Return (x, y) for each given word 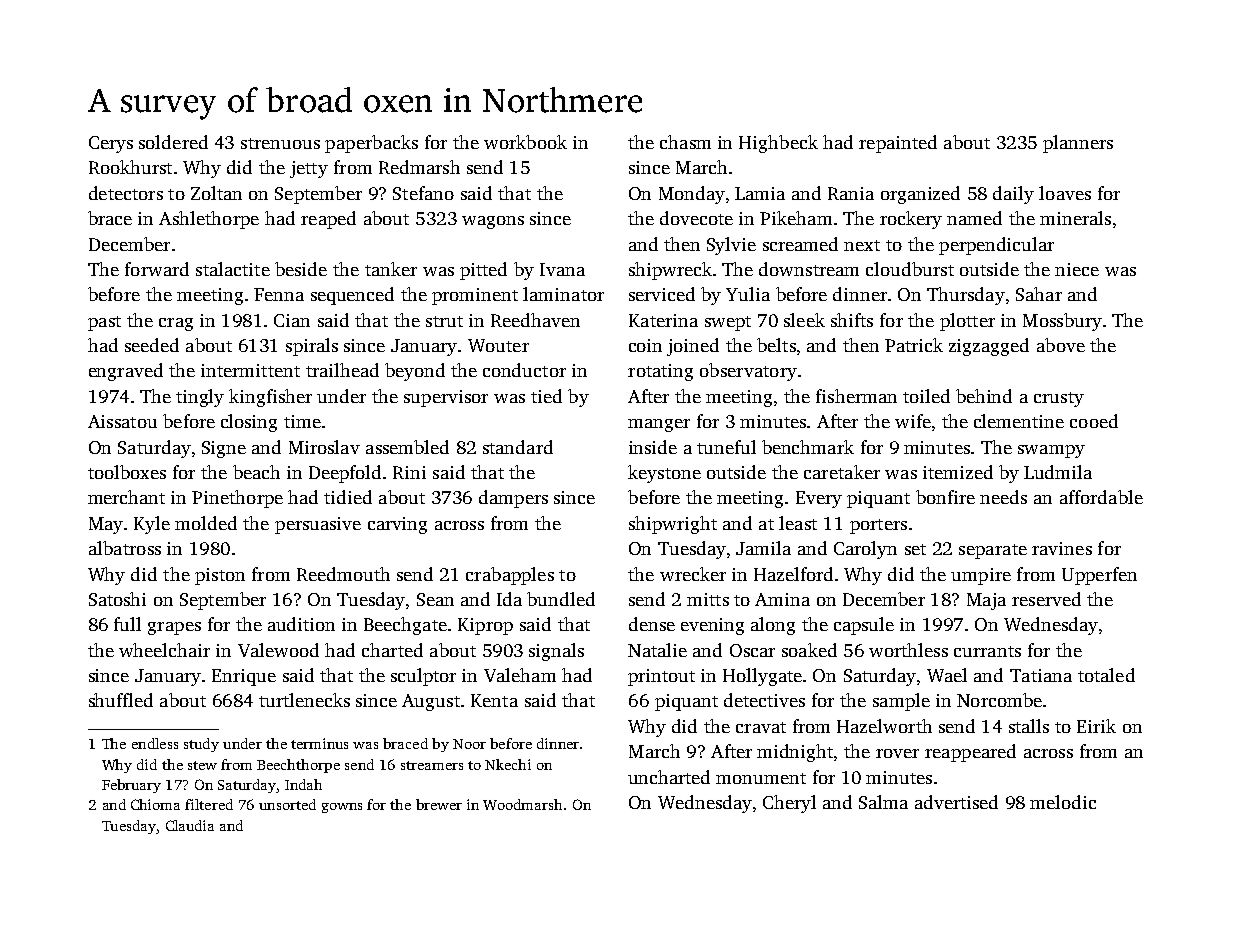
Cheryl (789, 804)
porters (878, 526)
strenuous (280, 143)
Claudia (190, 825)
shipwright (673, 525)
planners (1078, 144)
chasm (685, 142)
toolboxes (127, 472)
